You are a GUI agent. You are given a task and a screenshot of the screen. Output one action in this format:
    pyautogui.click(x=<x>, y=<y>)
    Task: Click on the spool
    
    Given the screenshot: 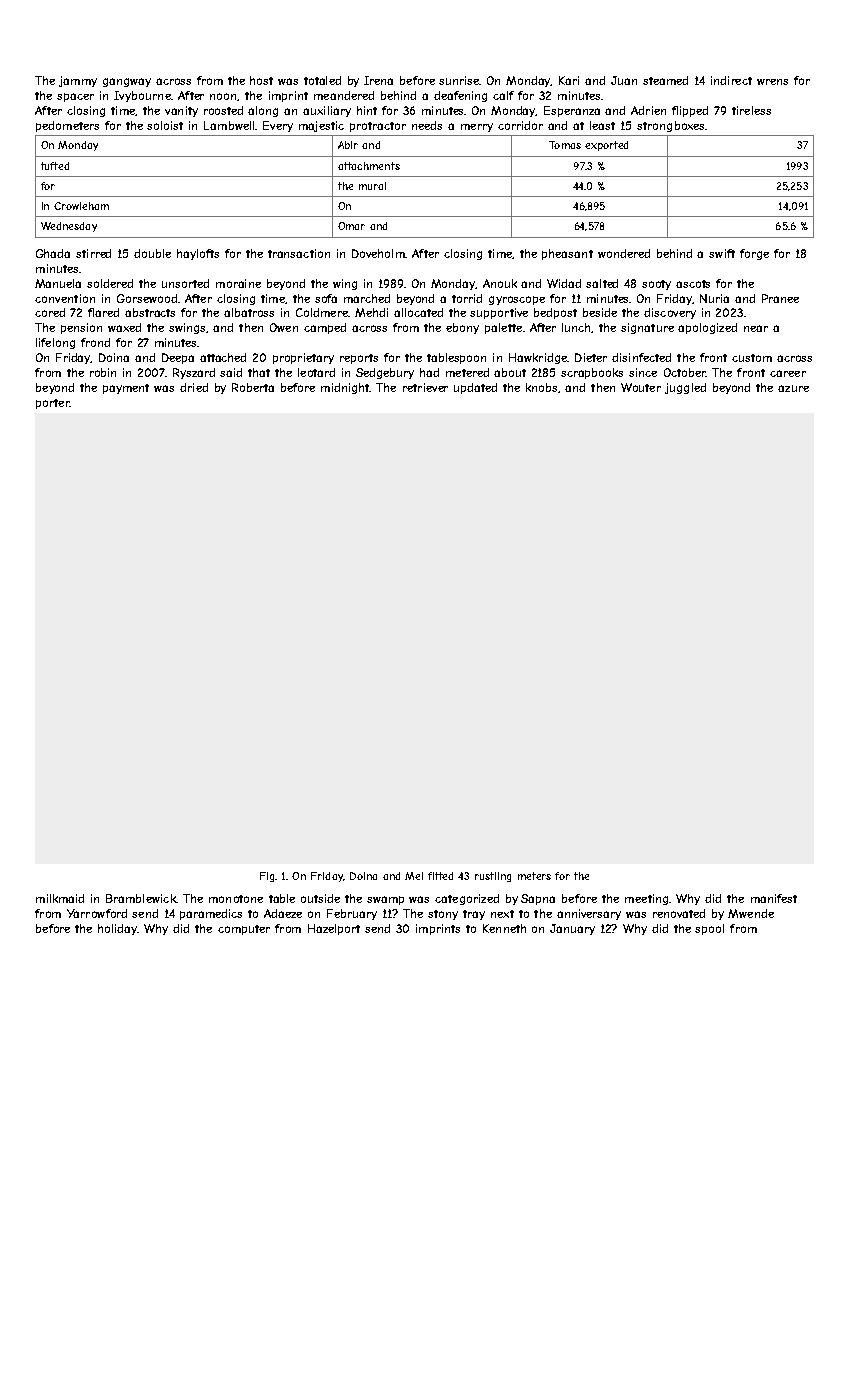 What is the action you would take?
    pyautogui.click(x=709, y=929)
